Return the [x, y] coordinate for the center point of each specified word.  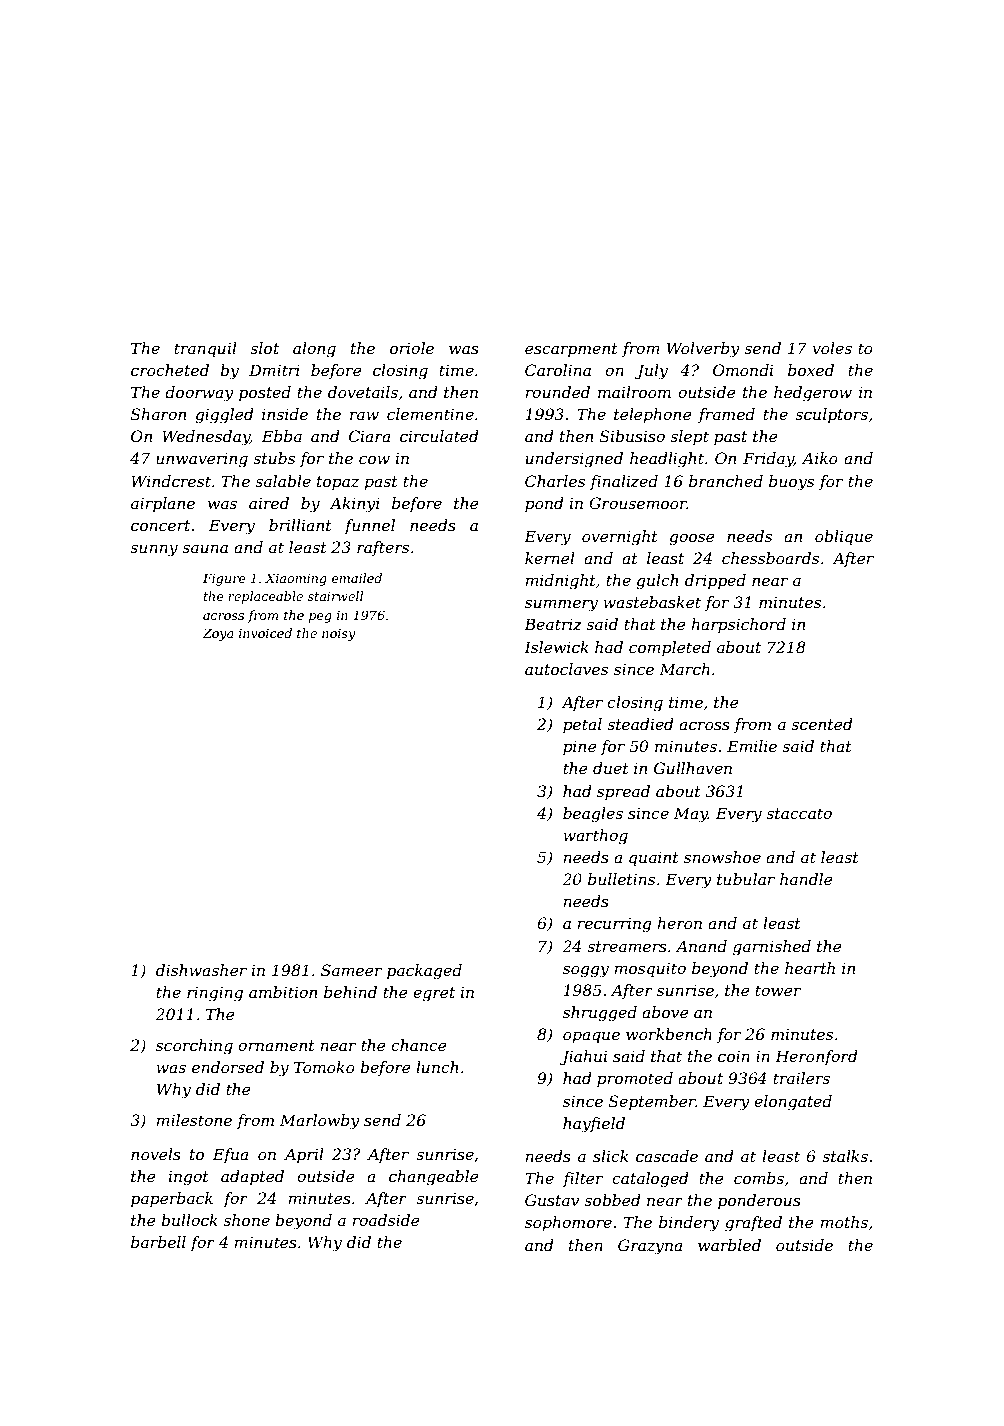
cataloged [650, 1180]
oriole [412, 348]
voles [832, 348]
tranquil [205, 350]
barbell [158, 1242]
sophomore [568, 1224]
